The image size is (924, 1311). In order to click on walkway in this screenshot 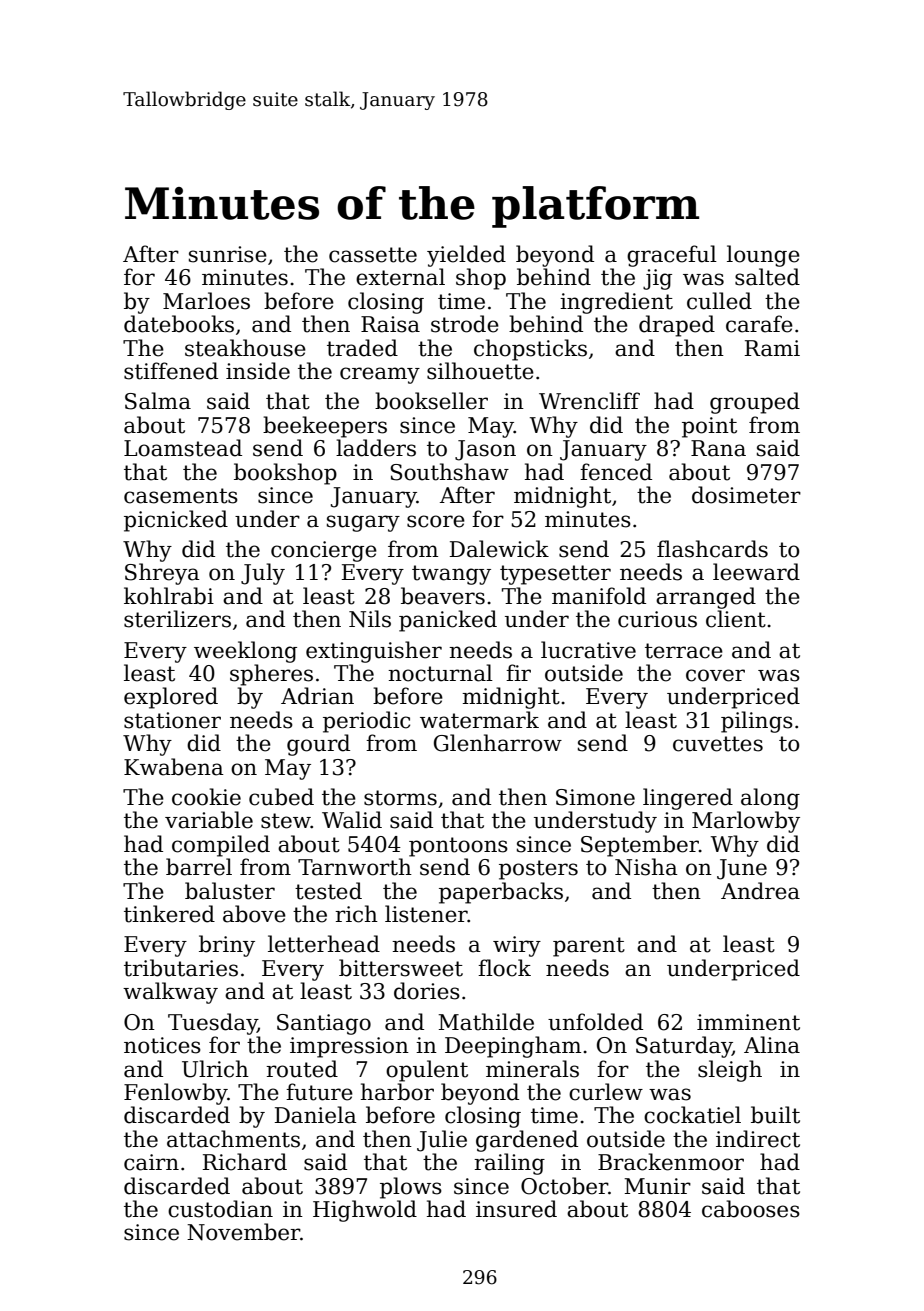, I will do `click(170, 993)`.
